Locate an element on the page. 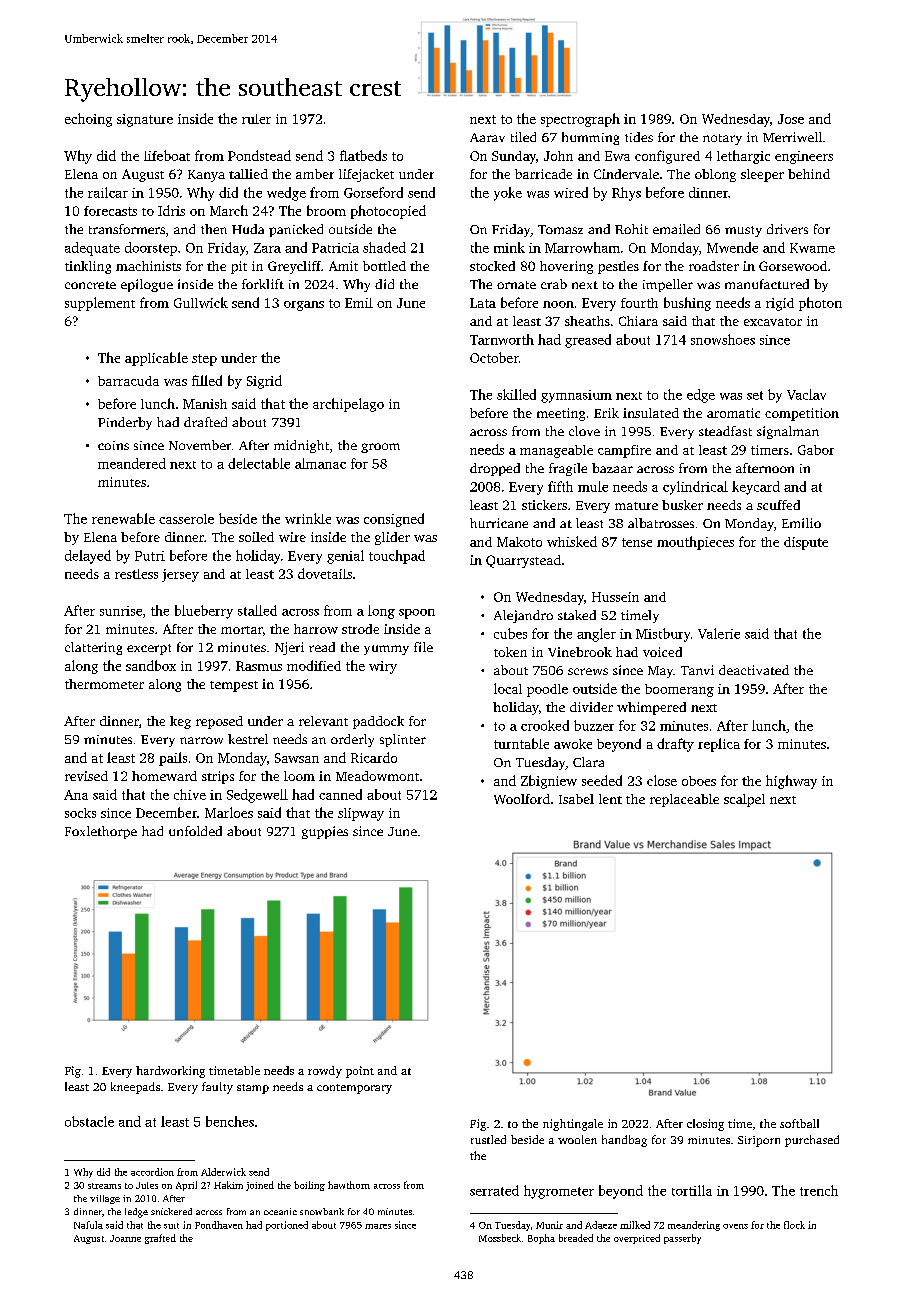  mares is located at coordinates (378, 1226).
